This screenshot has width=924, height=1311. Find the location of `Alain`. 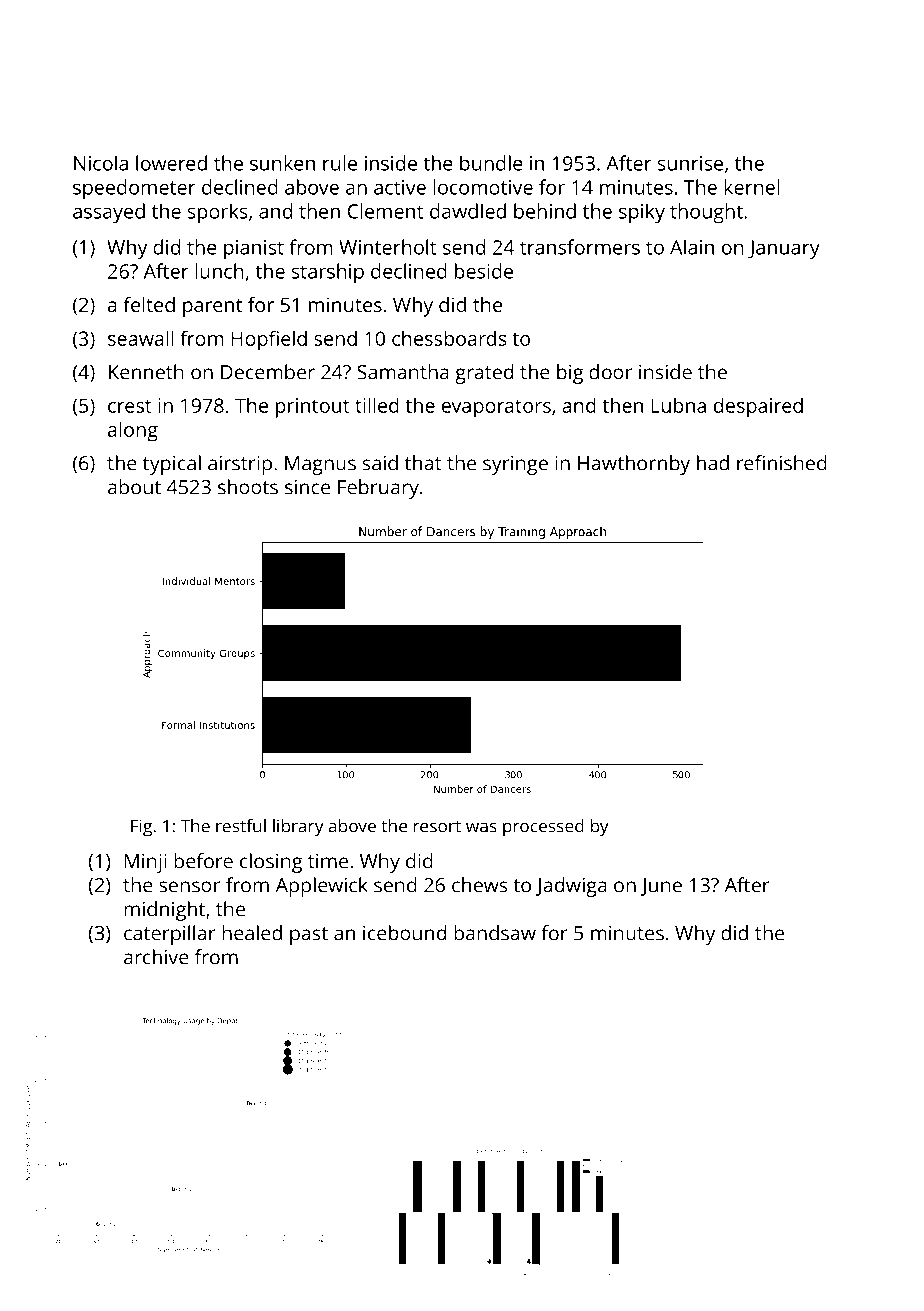

Alain is located at coordinates (692, 247).
